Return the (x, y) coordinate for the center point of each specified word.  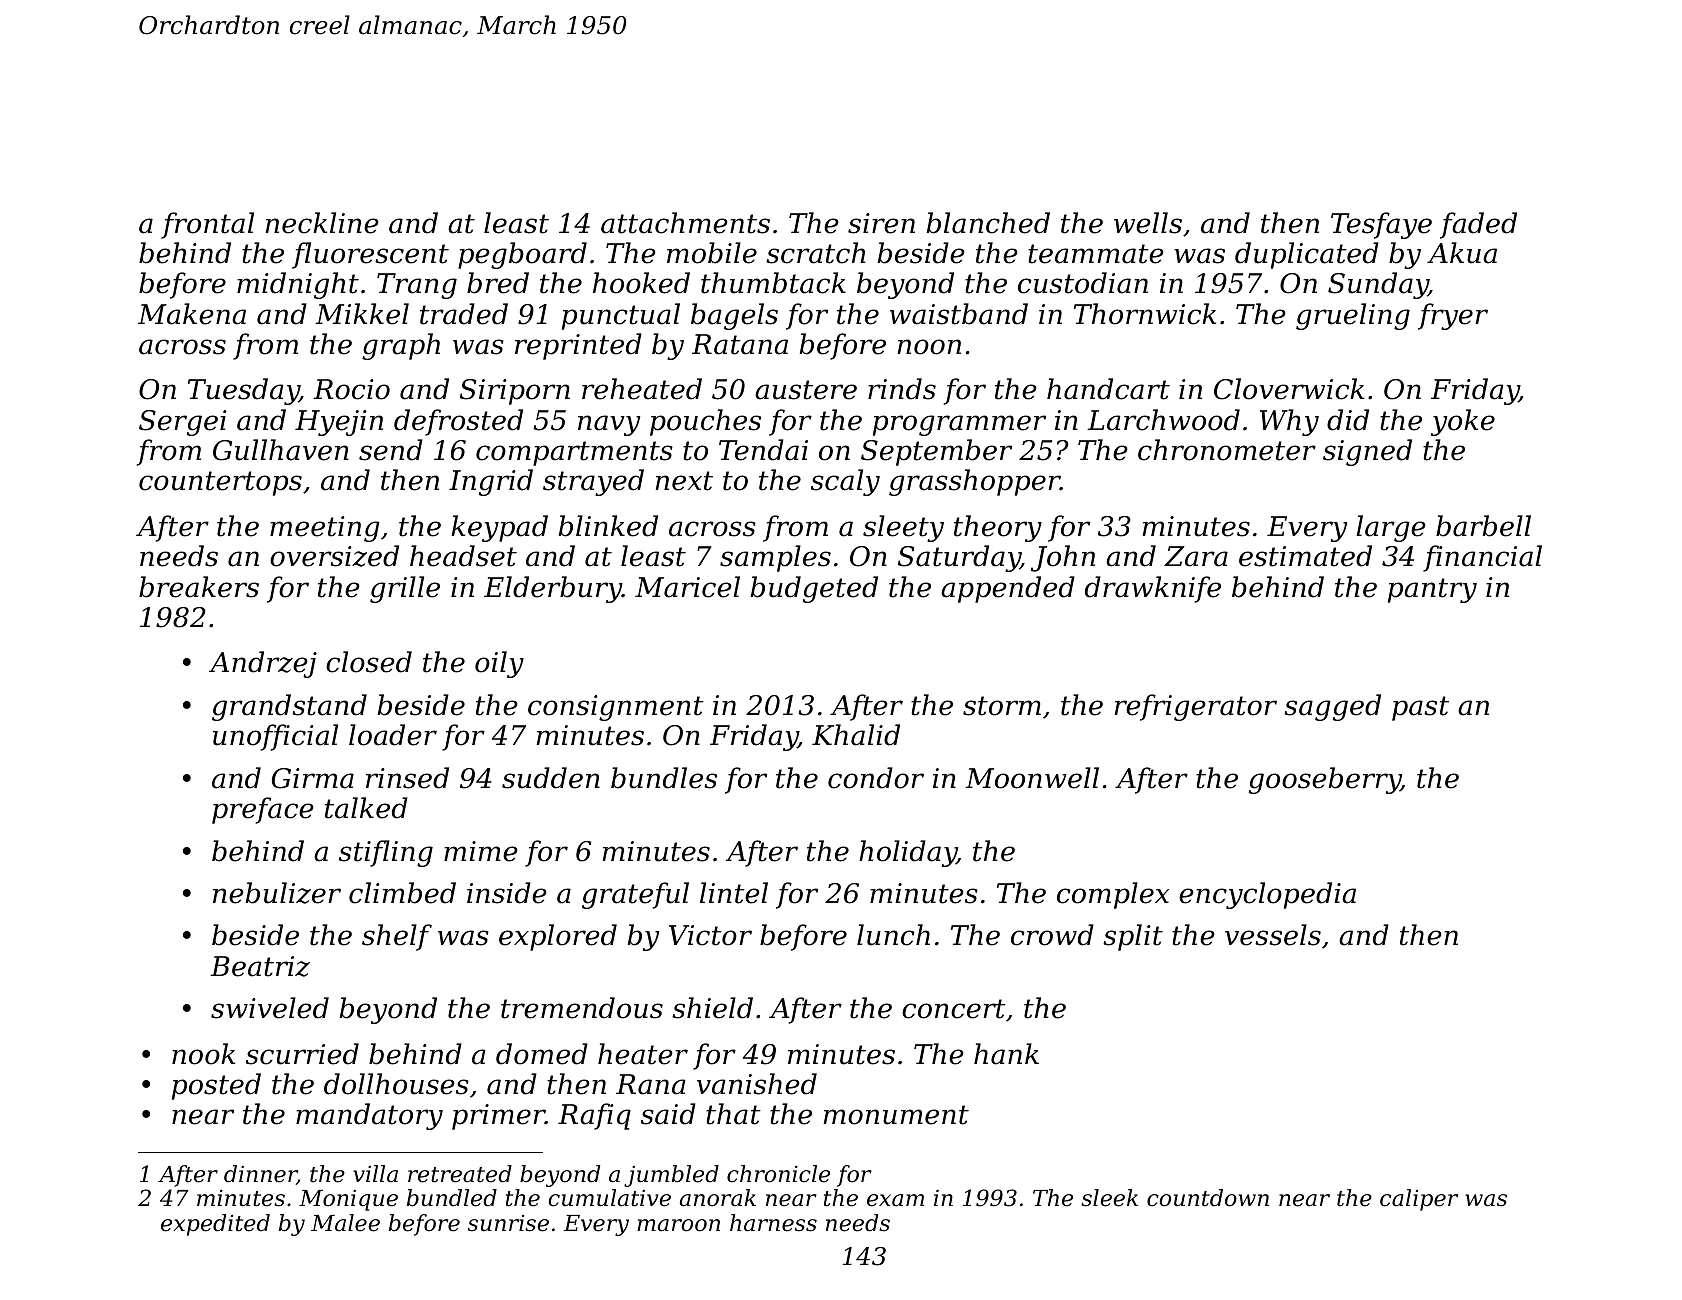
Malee (345, 1223)
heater (643, 1054)
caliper (1419, 1200)
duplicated (1307, 255)
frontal (207, 225)
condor (876, 778)
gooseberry (1325, 780)
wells (1148, 223)
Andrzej (263, 664)
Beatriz (260, 966)
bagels (734, 316)
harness (773, 1223)
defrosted (458, 422)
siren (881, 223)
